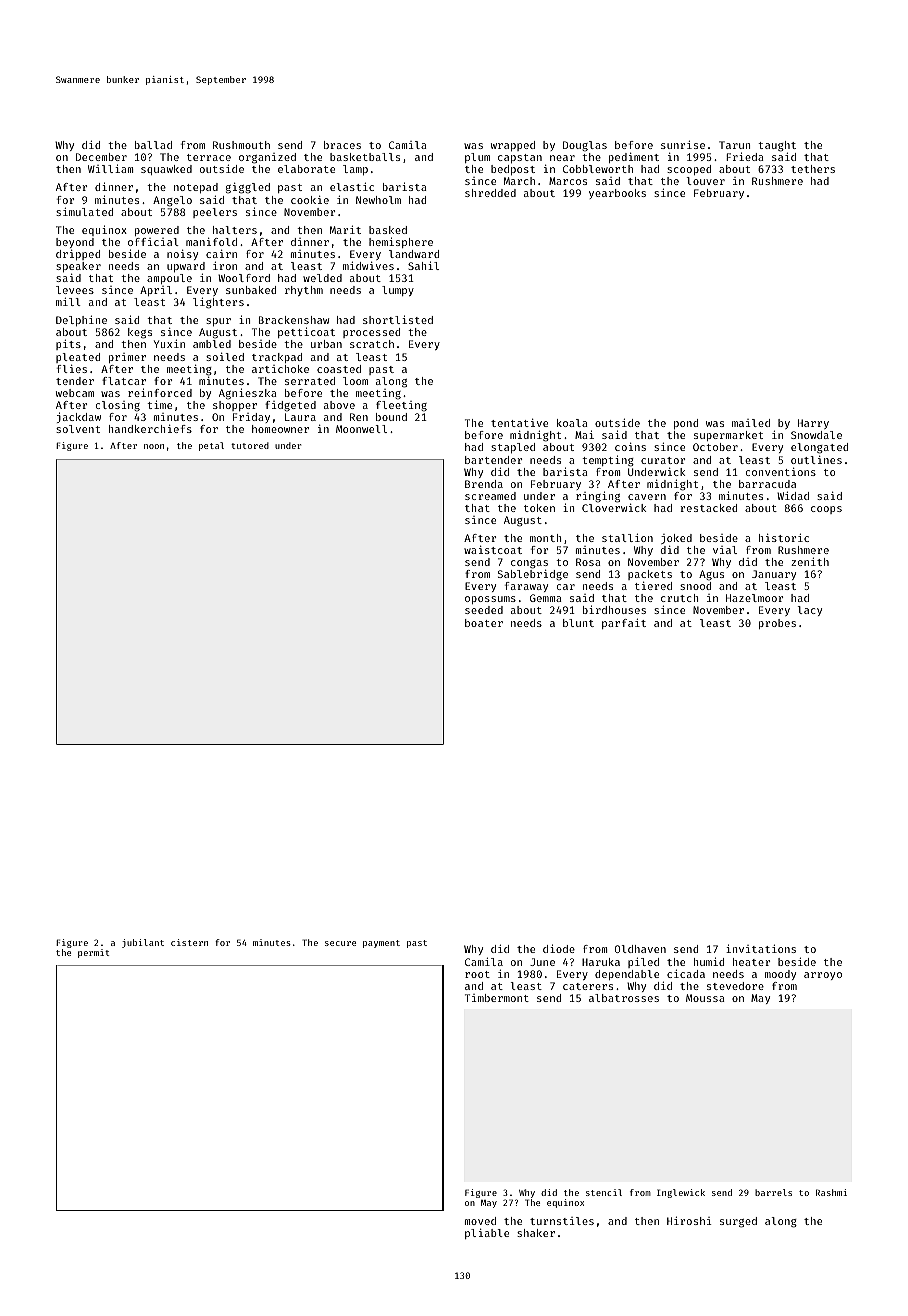  I want to click on loom, so click(355, 381).
